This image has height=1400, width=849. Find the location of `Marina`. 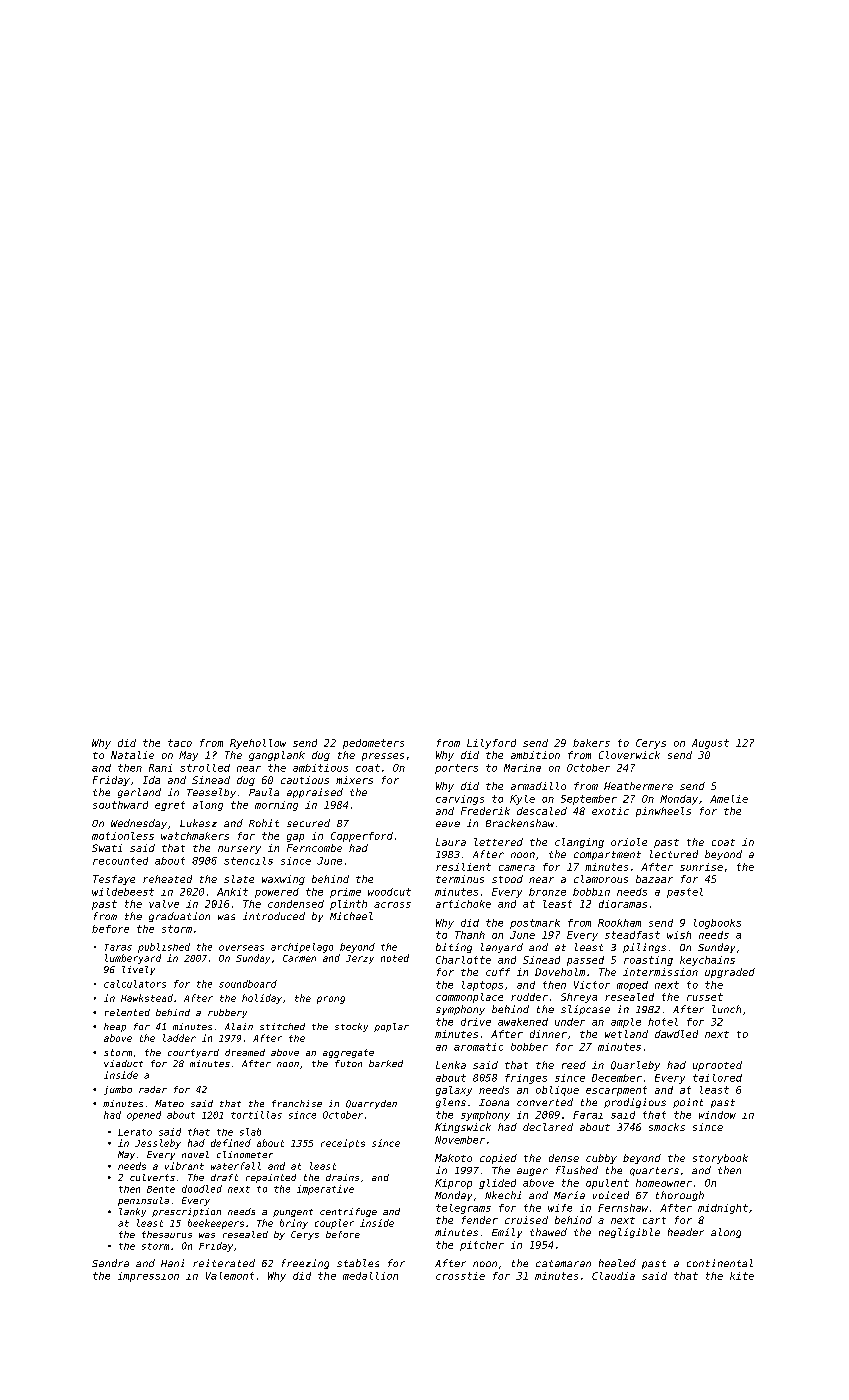

Marina is located at coordinates (522, 768).
